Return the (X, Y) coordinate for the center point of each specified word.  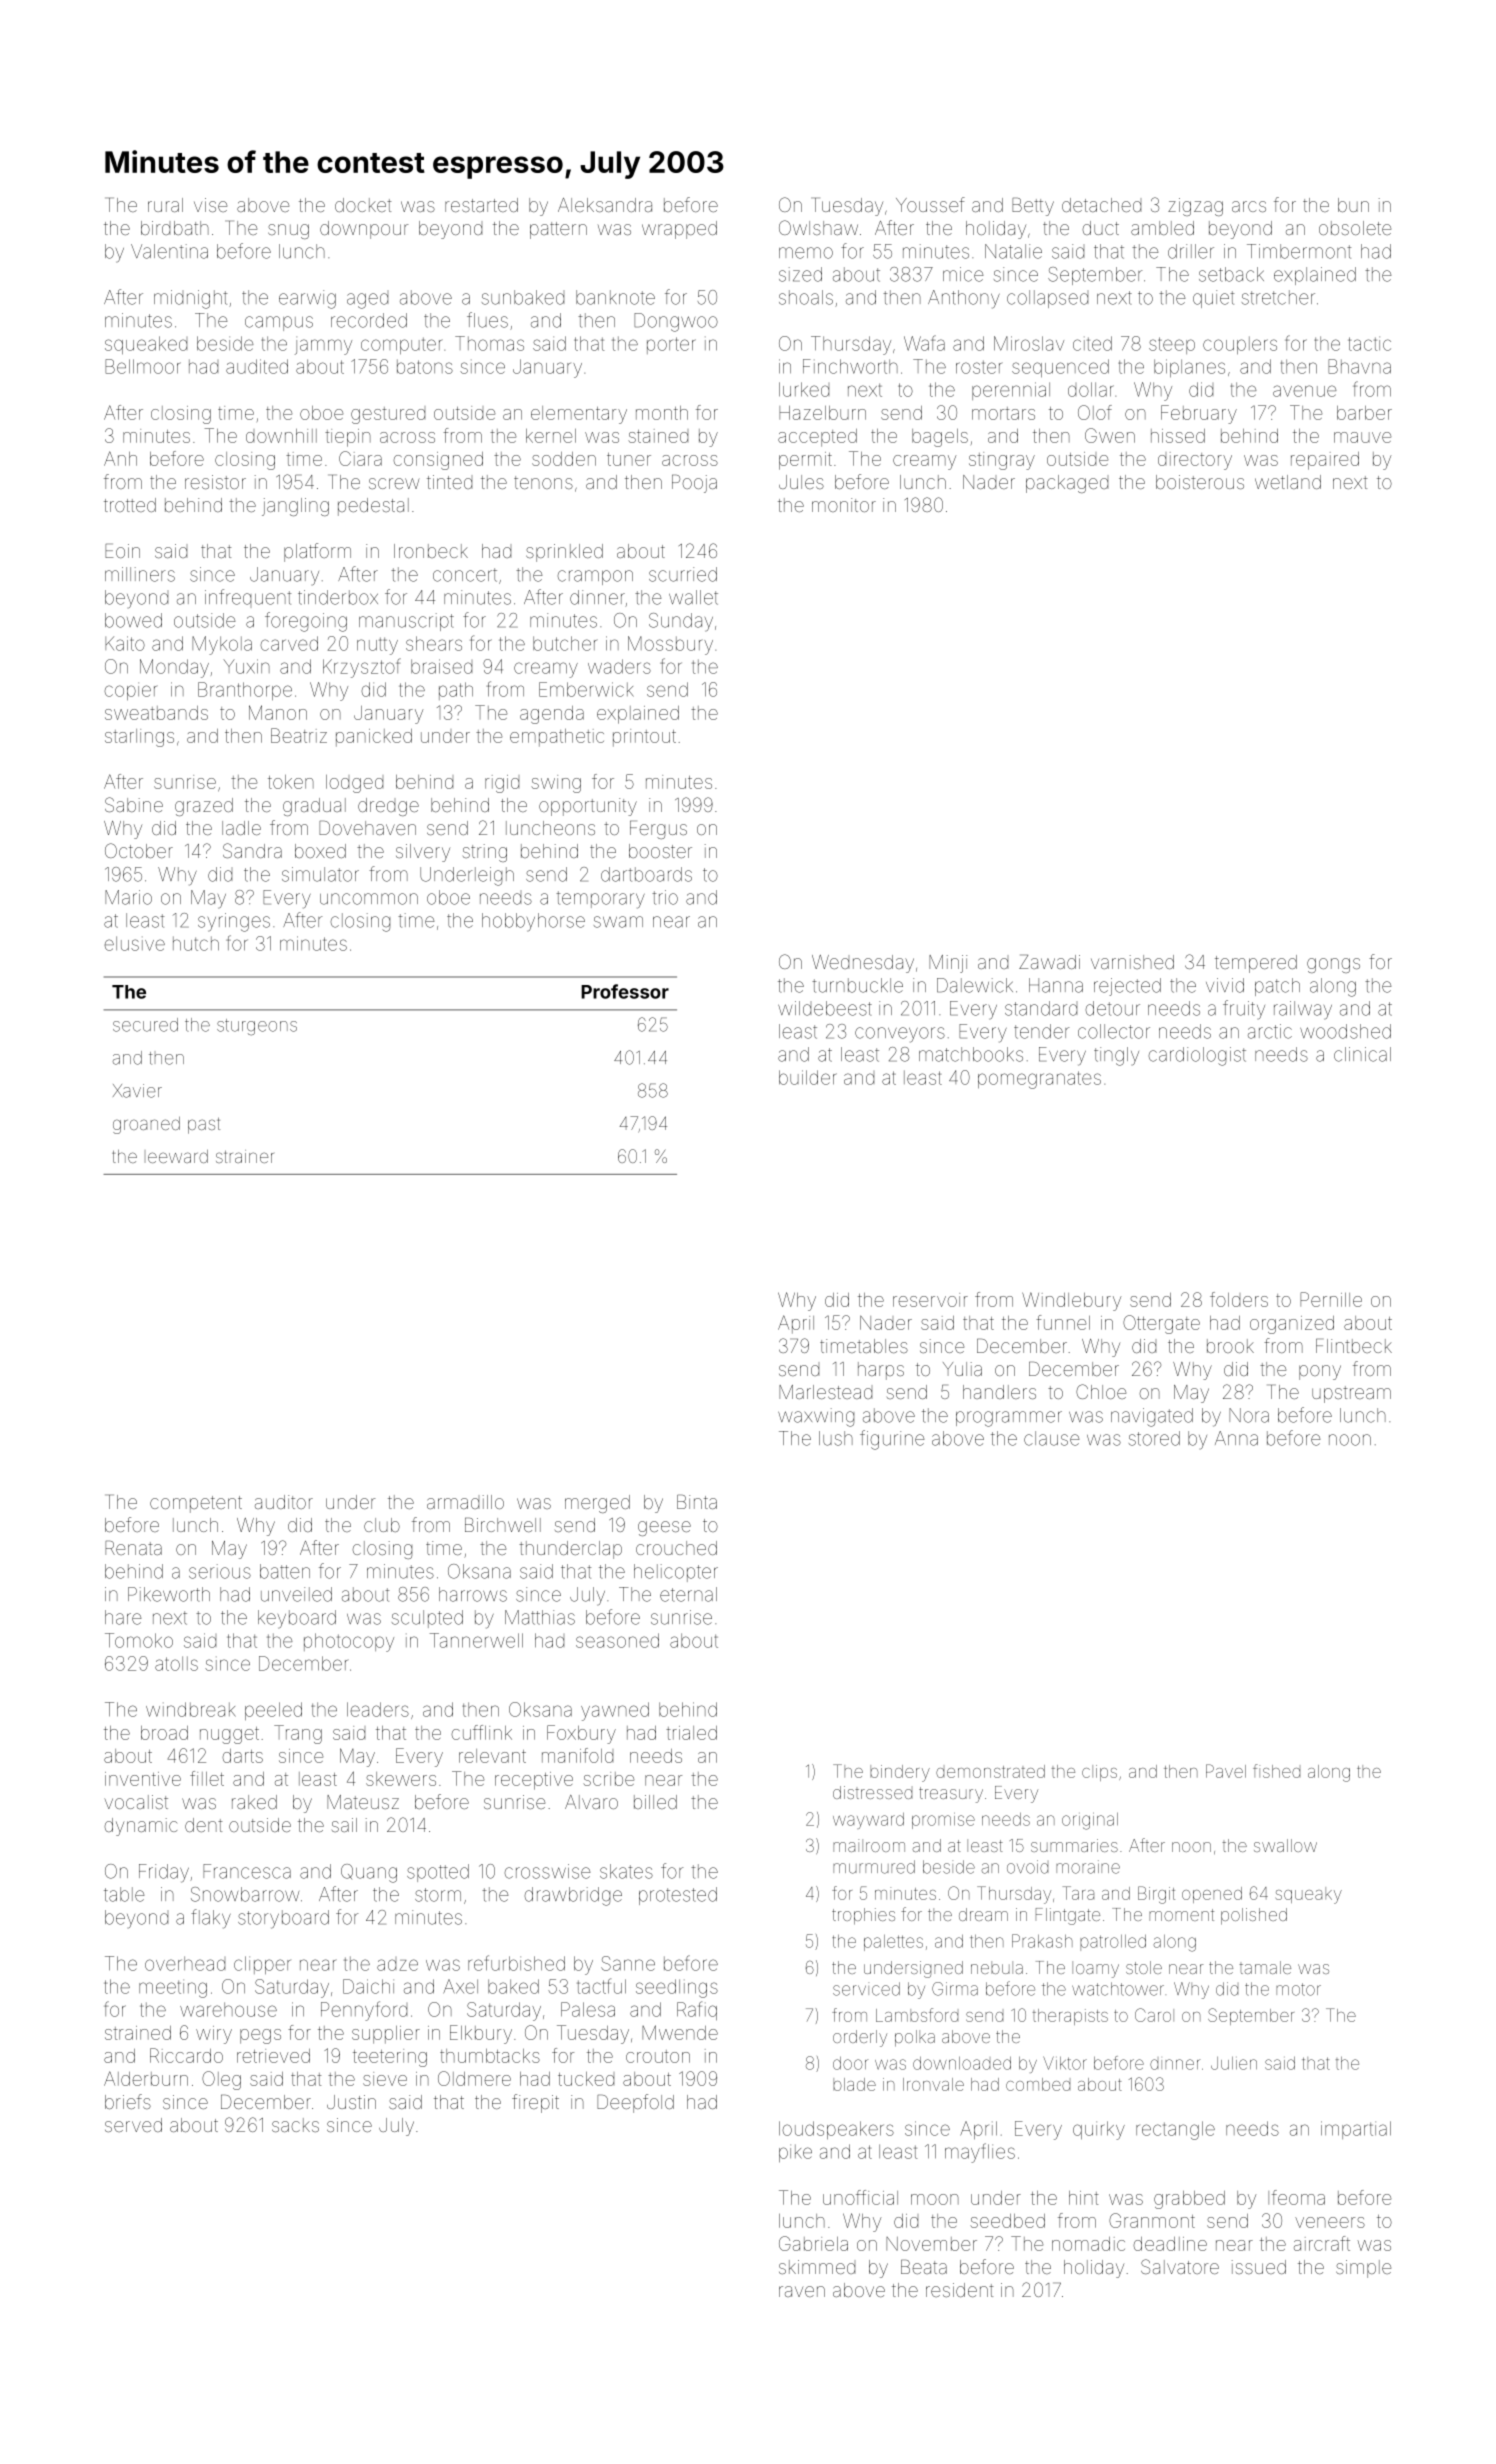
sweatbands (156, 713)
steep (1172, 345)
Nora (1249, 1415)
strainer (245, 1156)
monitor (844, 505)
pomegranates (1039, 1080)
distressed (872, 1792)
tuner (629, 459)
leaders (378, 1709)
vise (210, 205)
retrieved (273, 2056)
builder (808, 1077)
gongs (1333, 965)
